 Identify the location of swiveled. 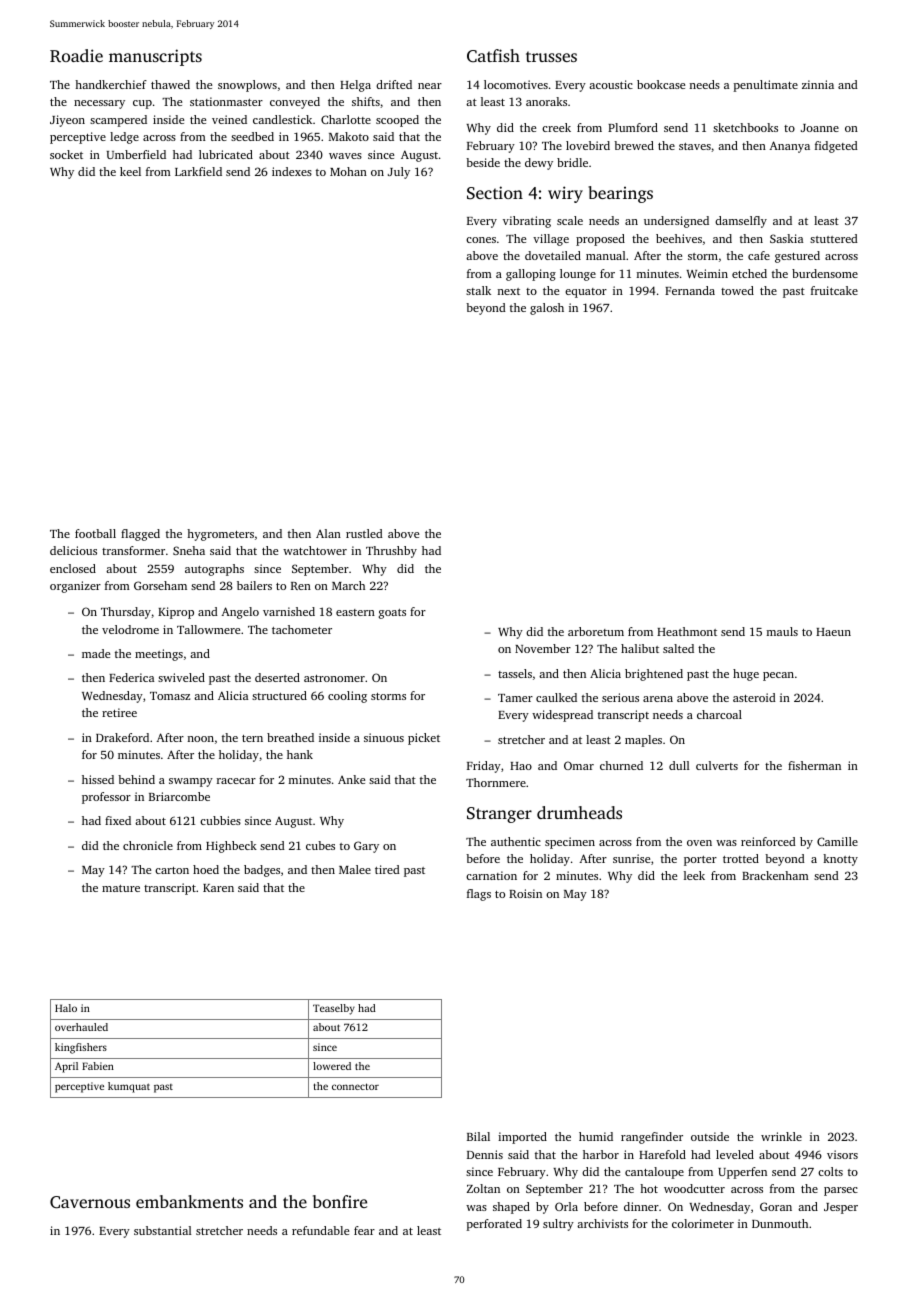
(181, 677).
